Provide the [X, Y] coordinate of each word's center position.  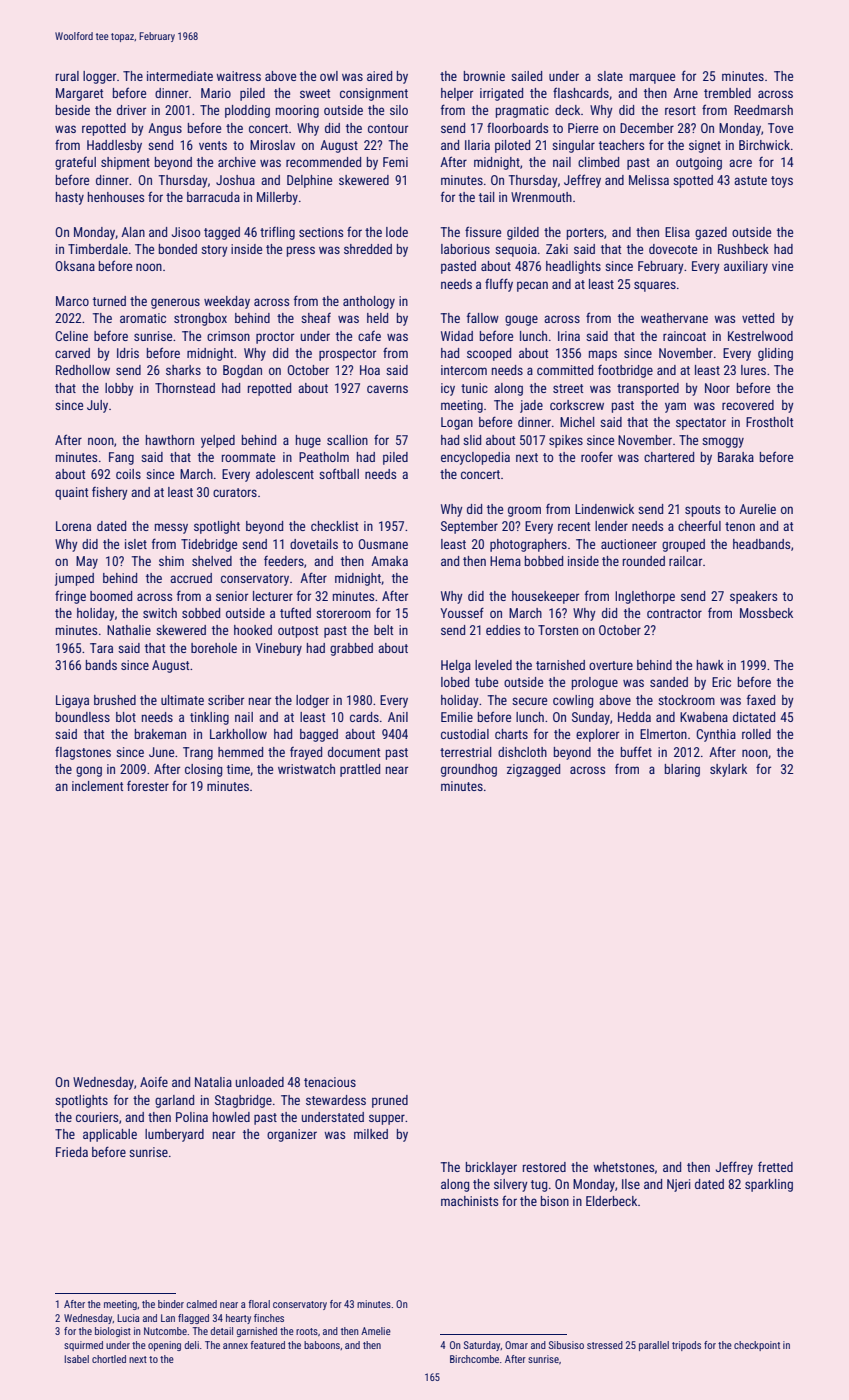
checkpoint [757, 1346]
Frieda [72, 1152]
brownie [484, 76]
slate [610, 76]
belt [383, 630]
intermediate [180, 76]
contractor [674, 613]
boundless [83, 717]
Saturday [482, 1346]
